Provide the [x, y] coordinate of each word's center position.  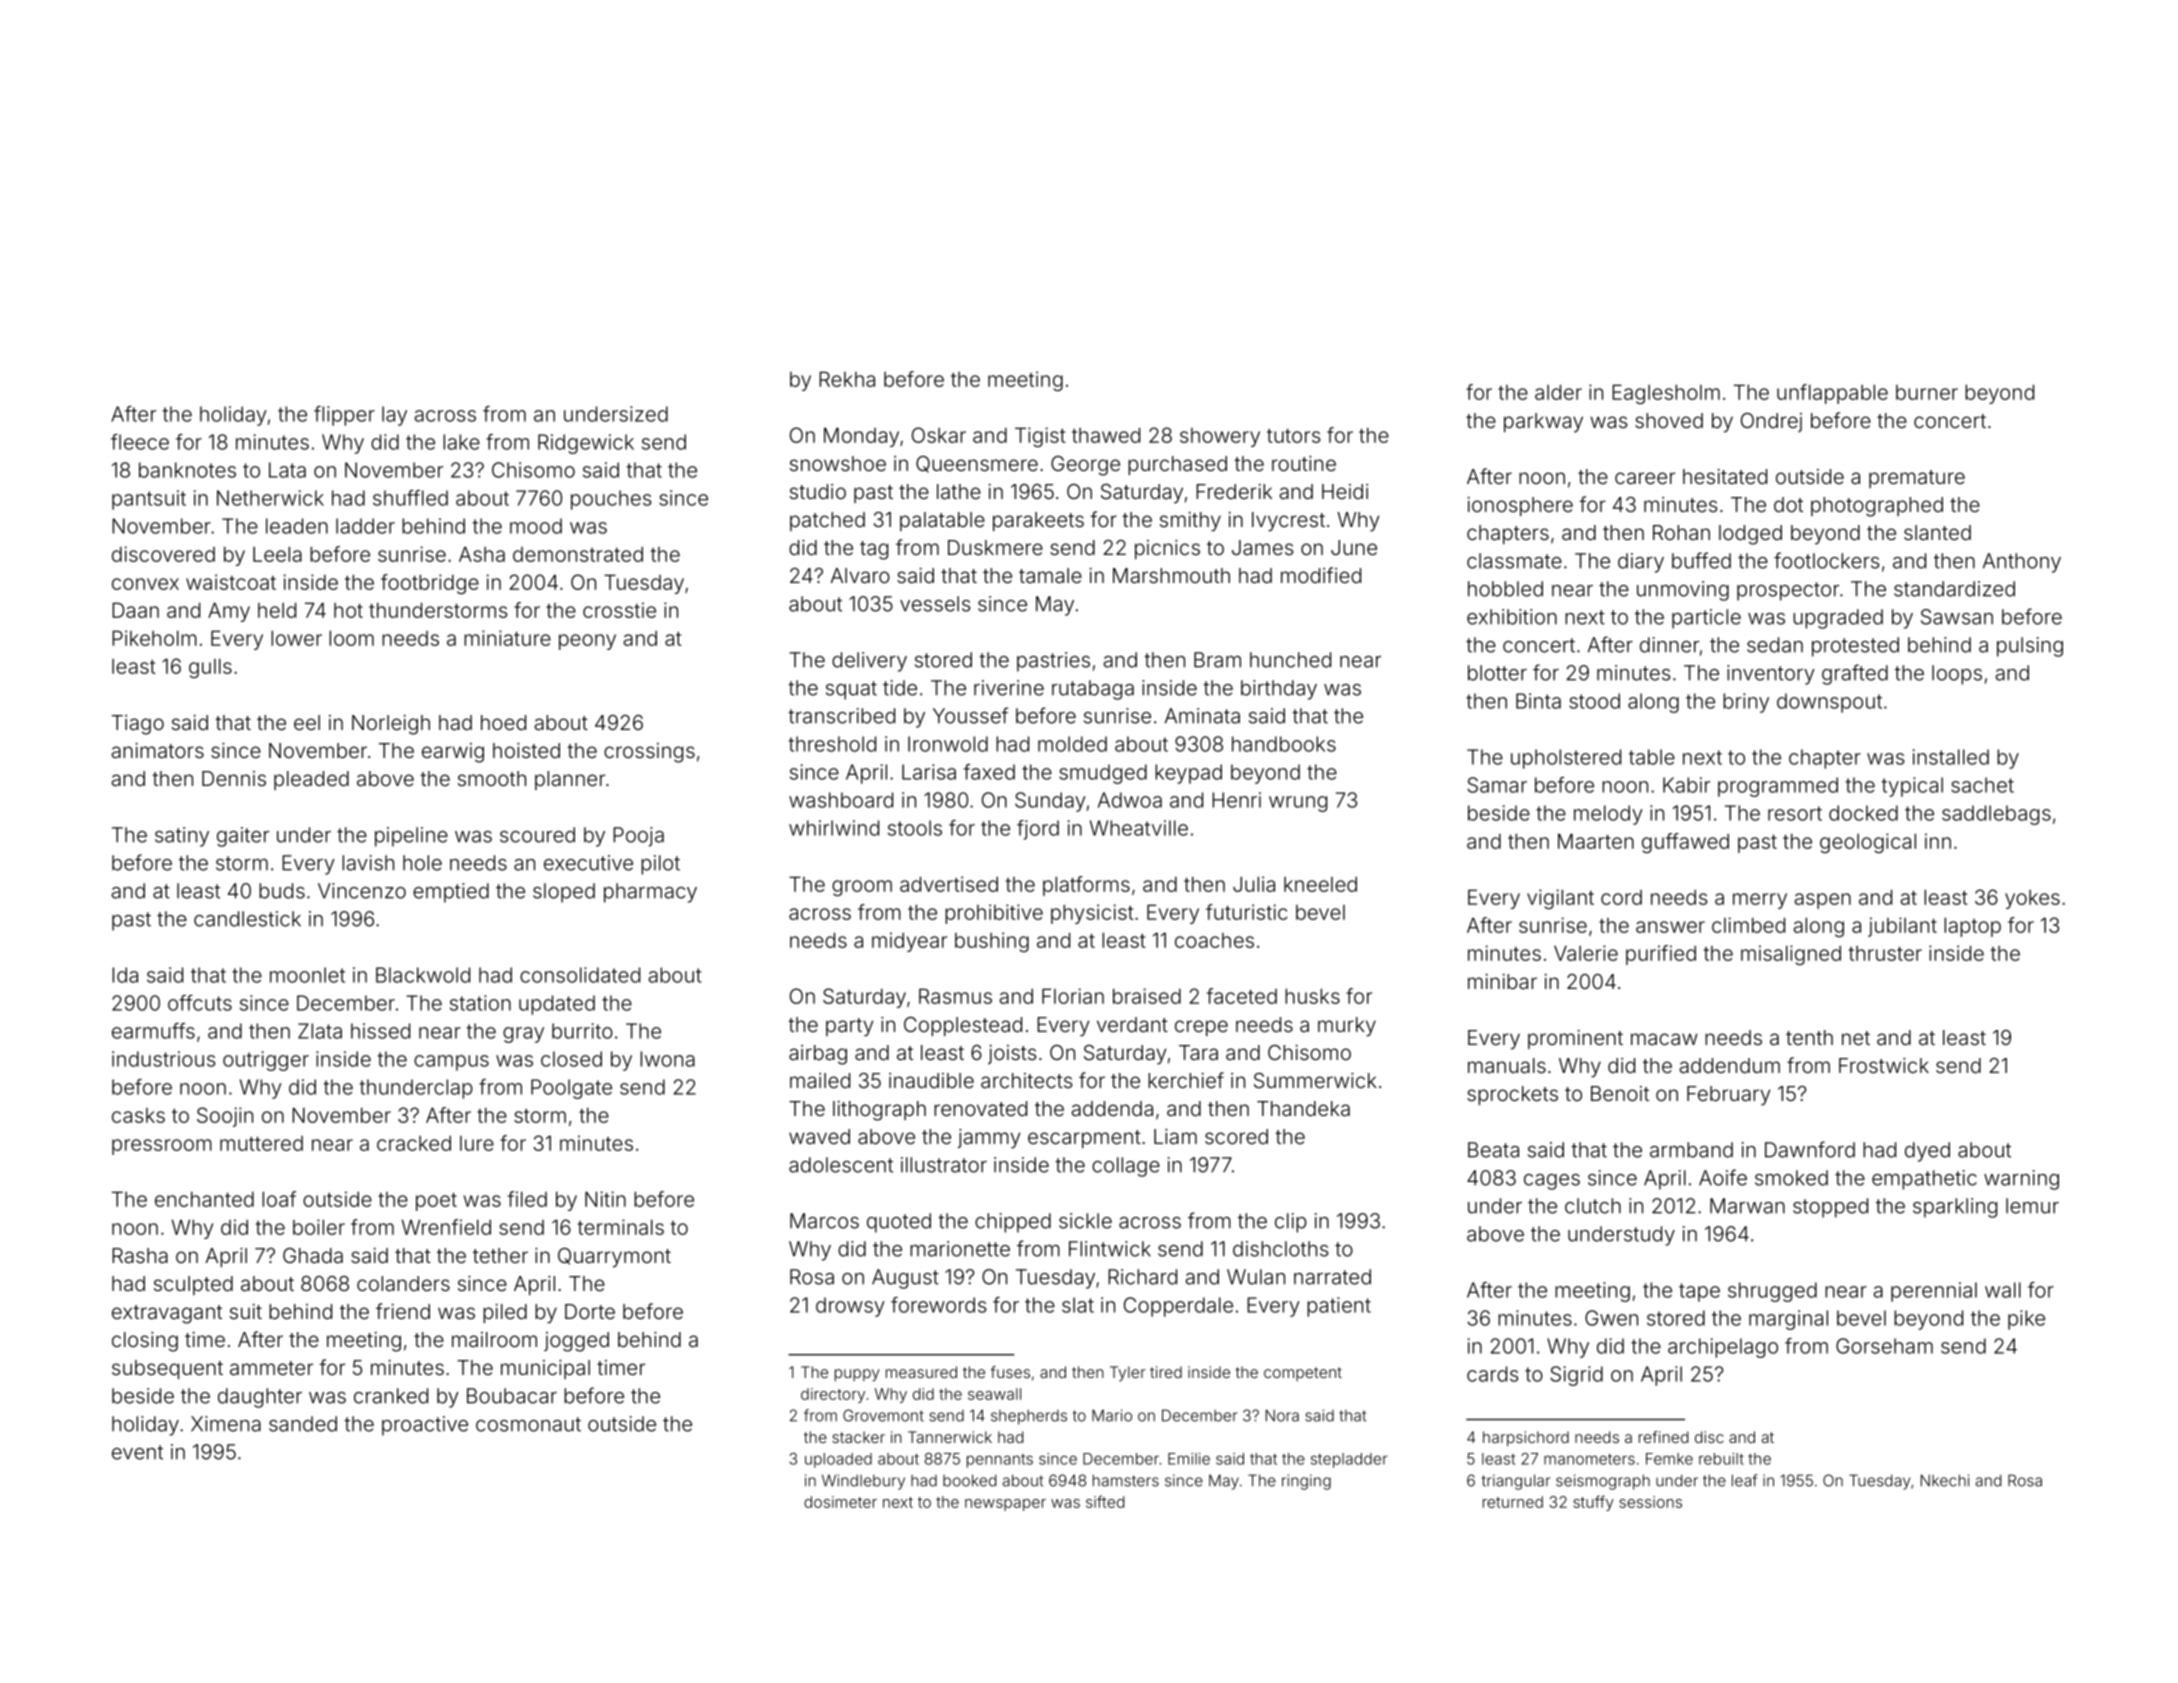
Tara [1198, 1052]
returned [1513, 1502]
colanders [403, 1283]
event [137, 1452]
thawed [1106, 435]
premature [1917, 479]
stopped [1830, 1208]
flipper [344, 416]
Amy [229, 612]
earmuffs [153, 1031]
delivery [869, 662]
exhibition [1512, 617]
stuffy [1593, 1503]
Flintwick [1110, 1249]
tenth [1809, 1037]
